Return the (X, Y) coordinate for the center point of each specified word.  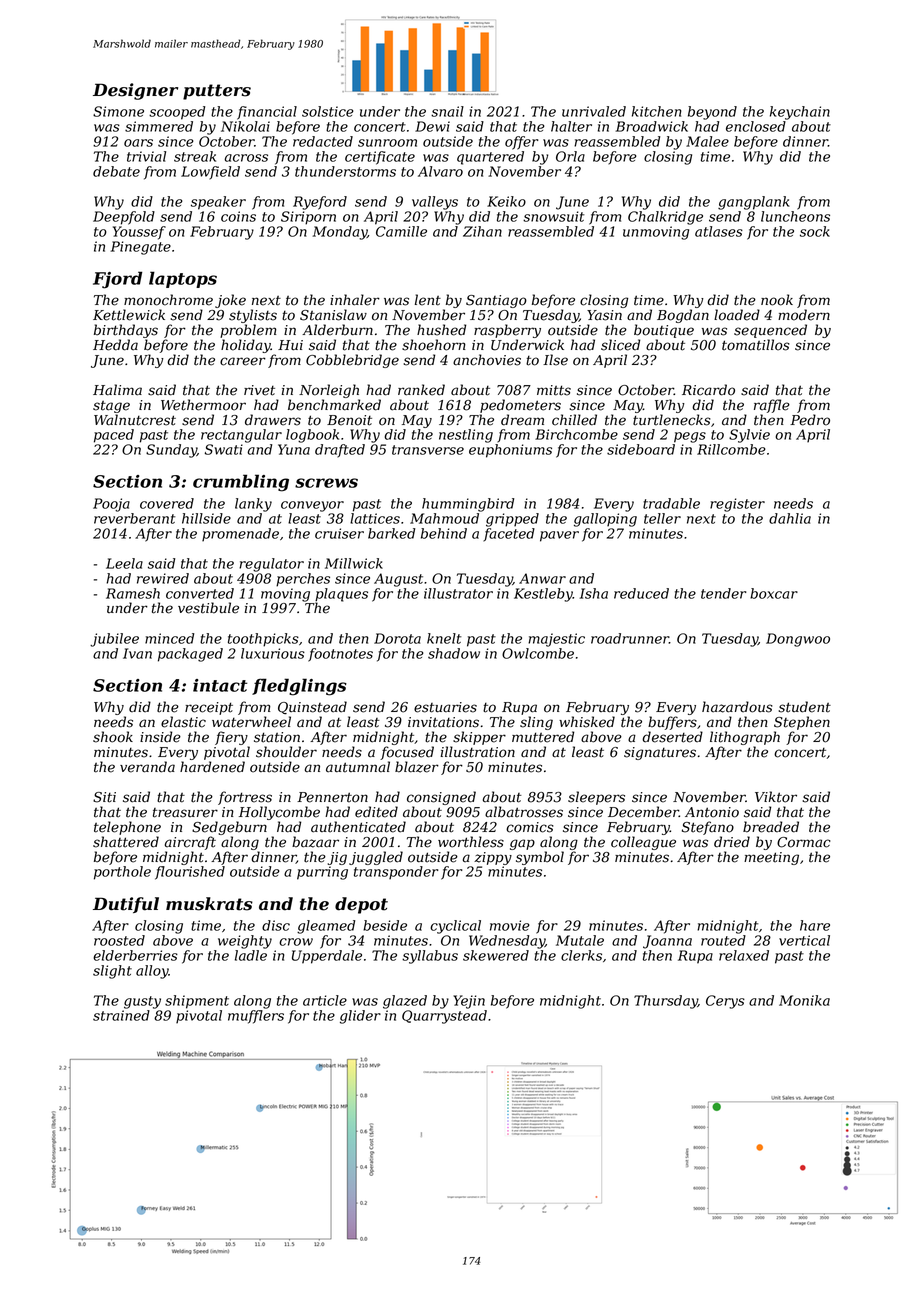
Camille (401, 231)
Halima (117, 390)
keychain (800, 113)
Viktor (776, 797)
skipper (479, 738)
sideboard (641, 449)
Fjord (117, 280)
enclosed (756, 126)
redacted (323, 141)
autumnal (358, 767)
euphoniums (510, 451)
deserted (672, 737)
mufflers (256, 1017)
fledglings (299, 687)
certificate (380, 158)
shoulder (286, 752)
